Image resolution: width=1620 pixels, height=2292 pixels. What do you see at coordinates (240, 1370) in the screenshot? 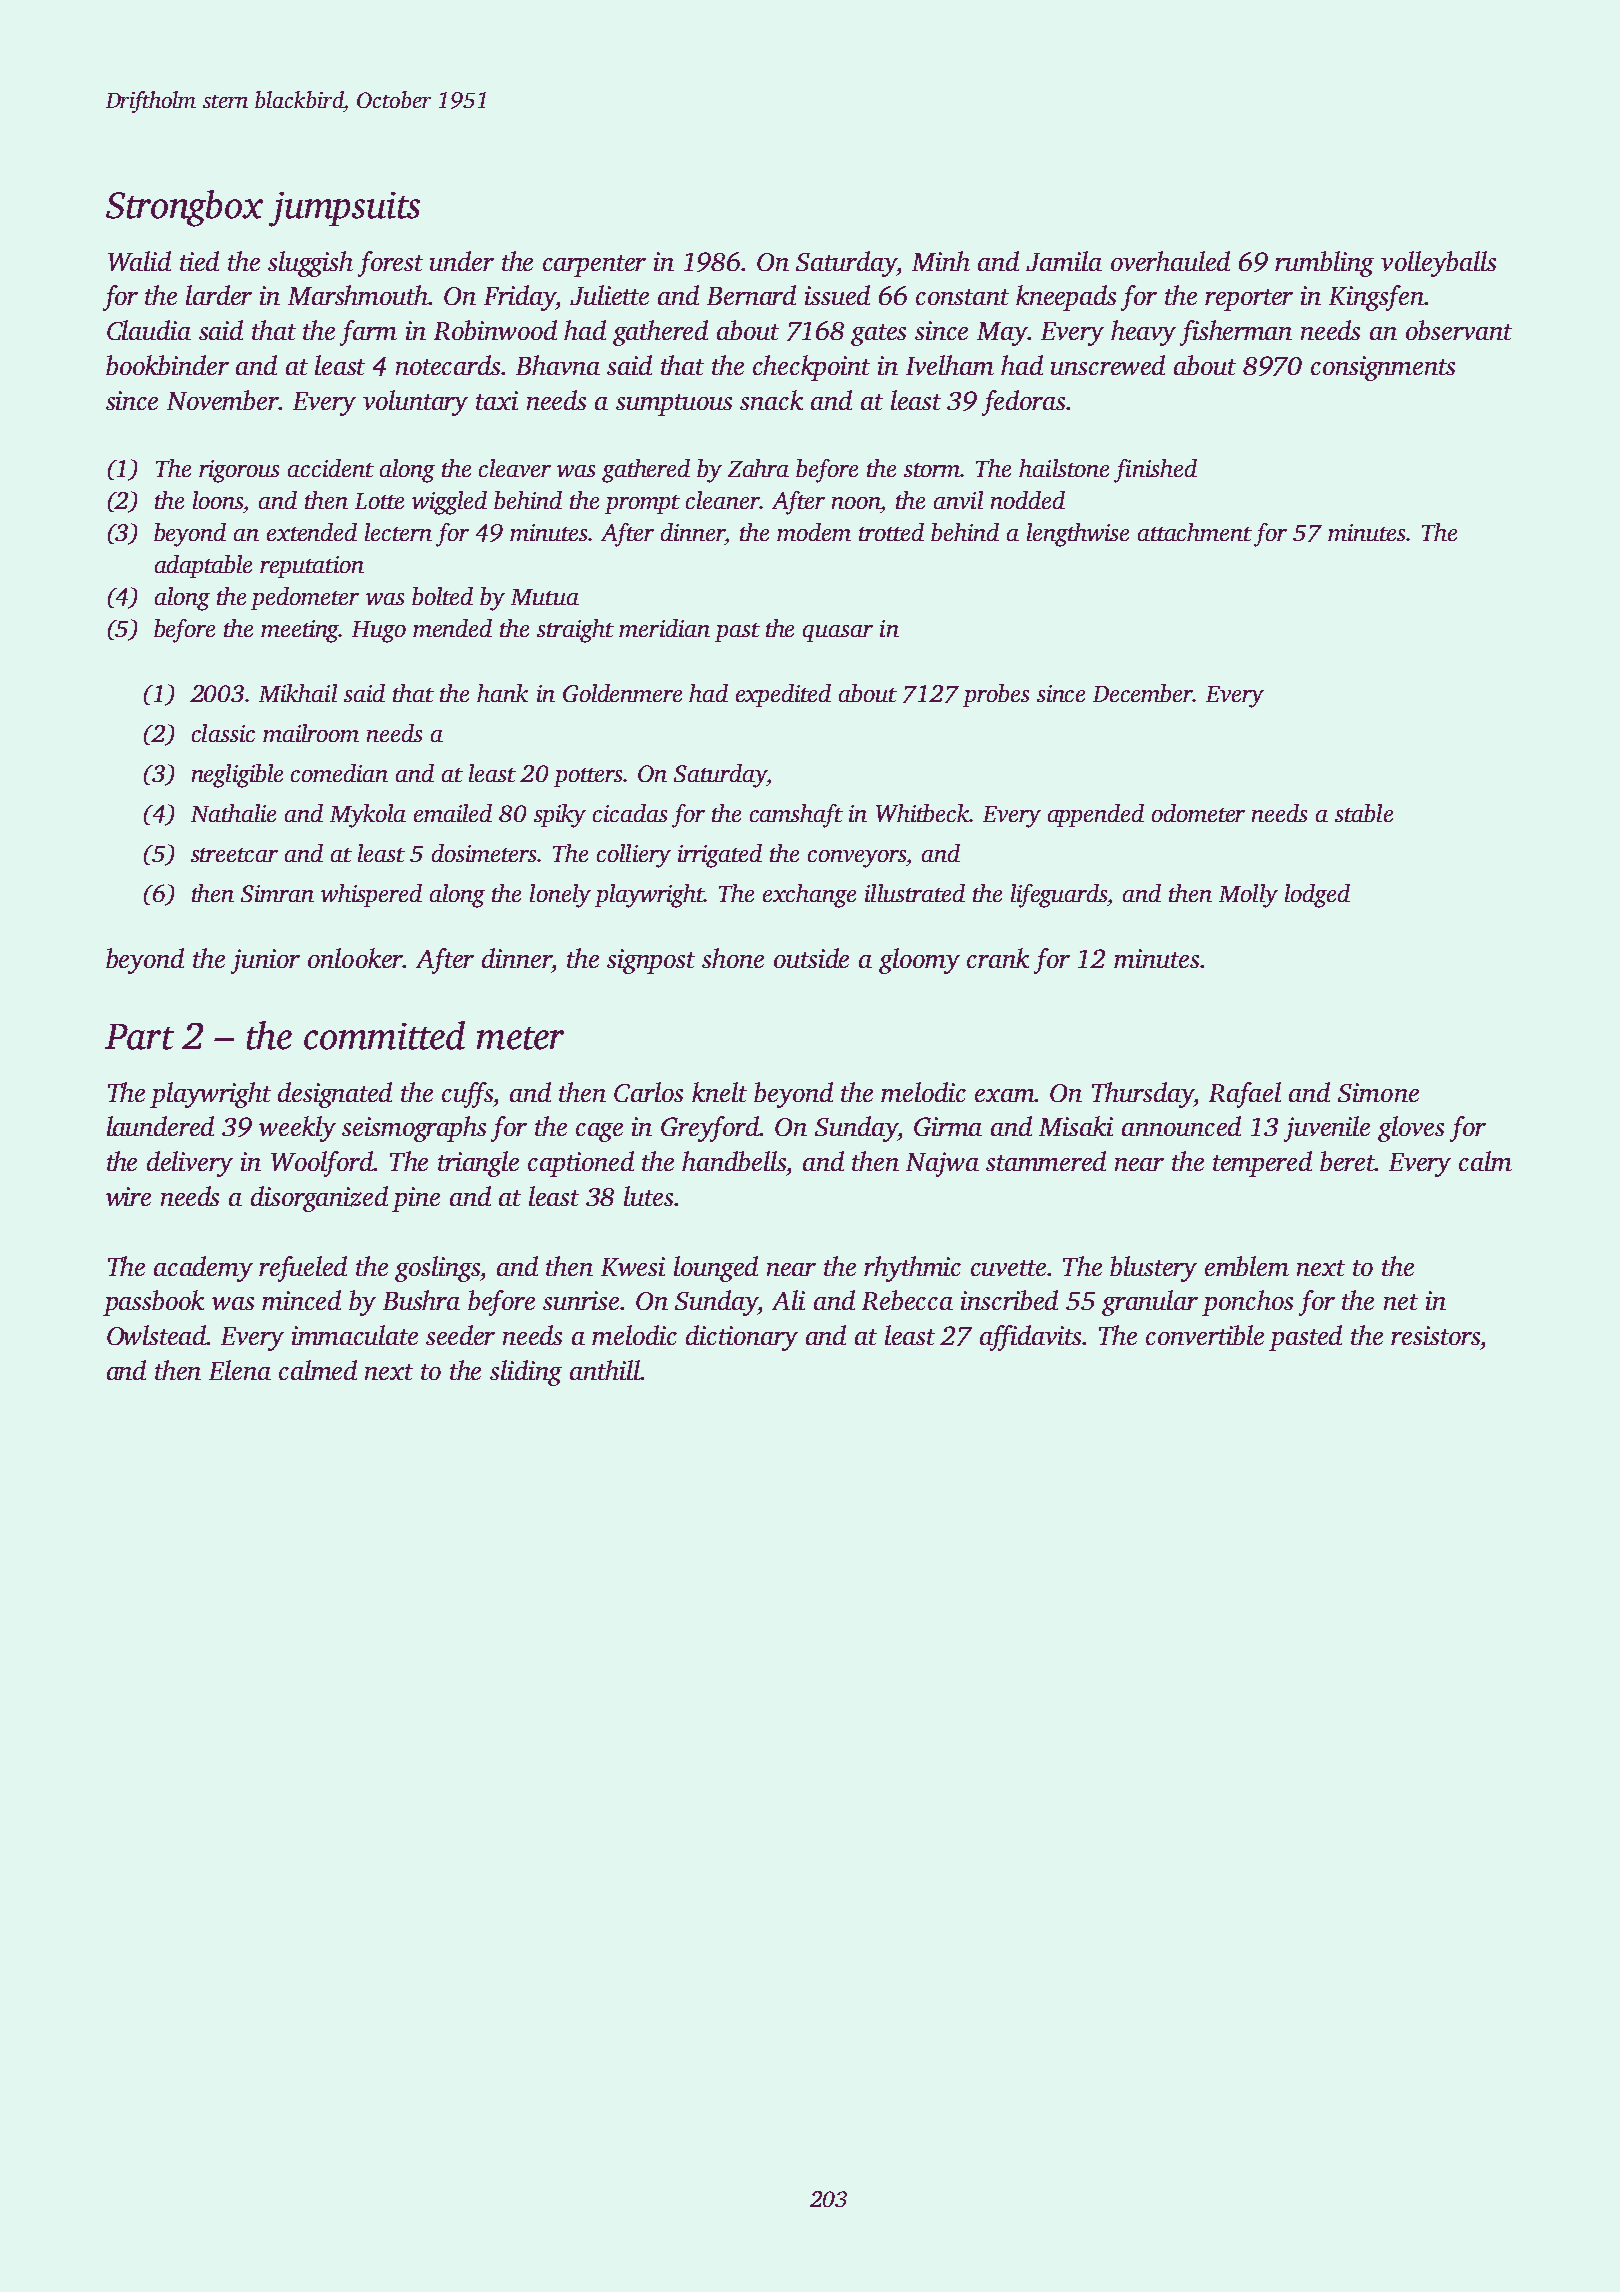
I see `Elena` at bounding box center [240, 1370].
